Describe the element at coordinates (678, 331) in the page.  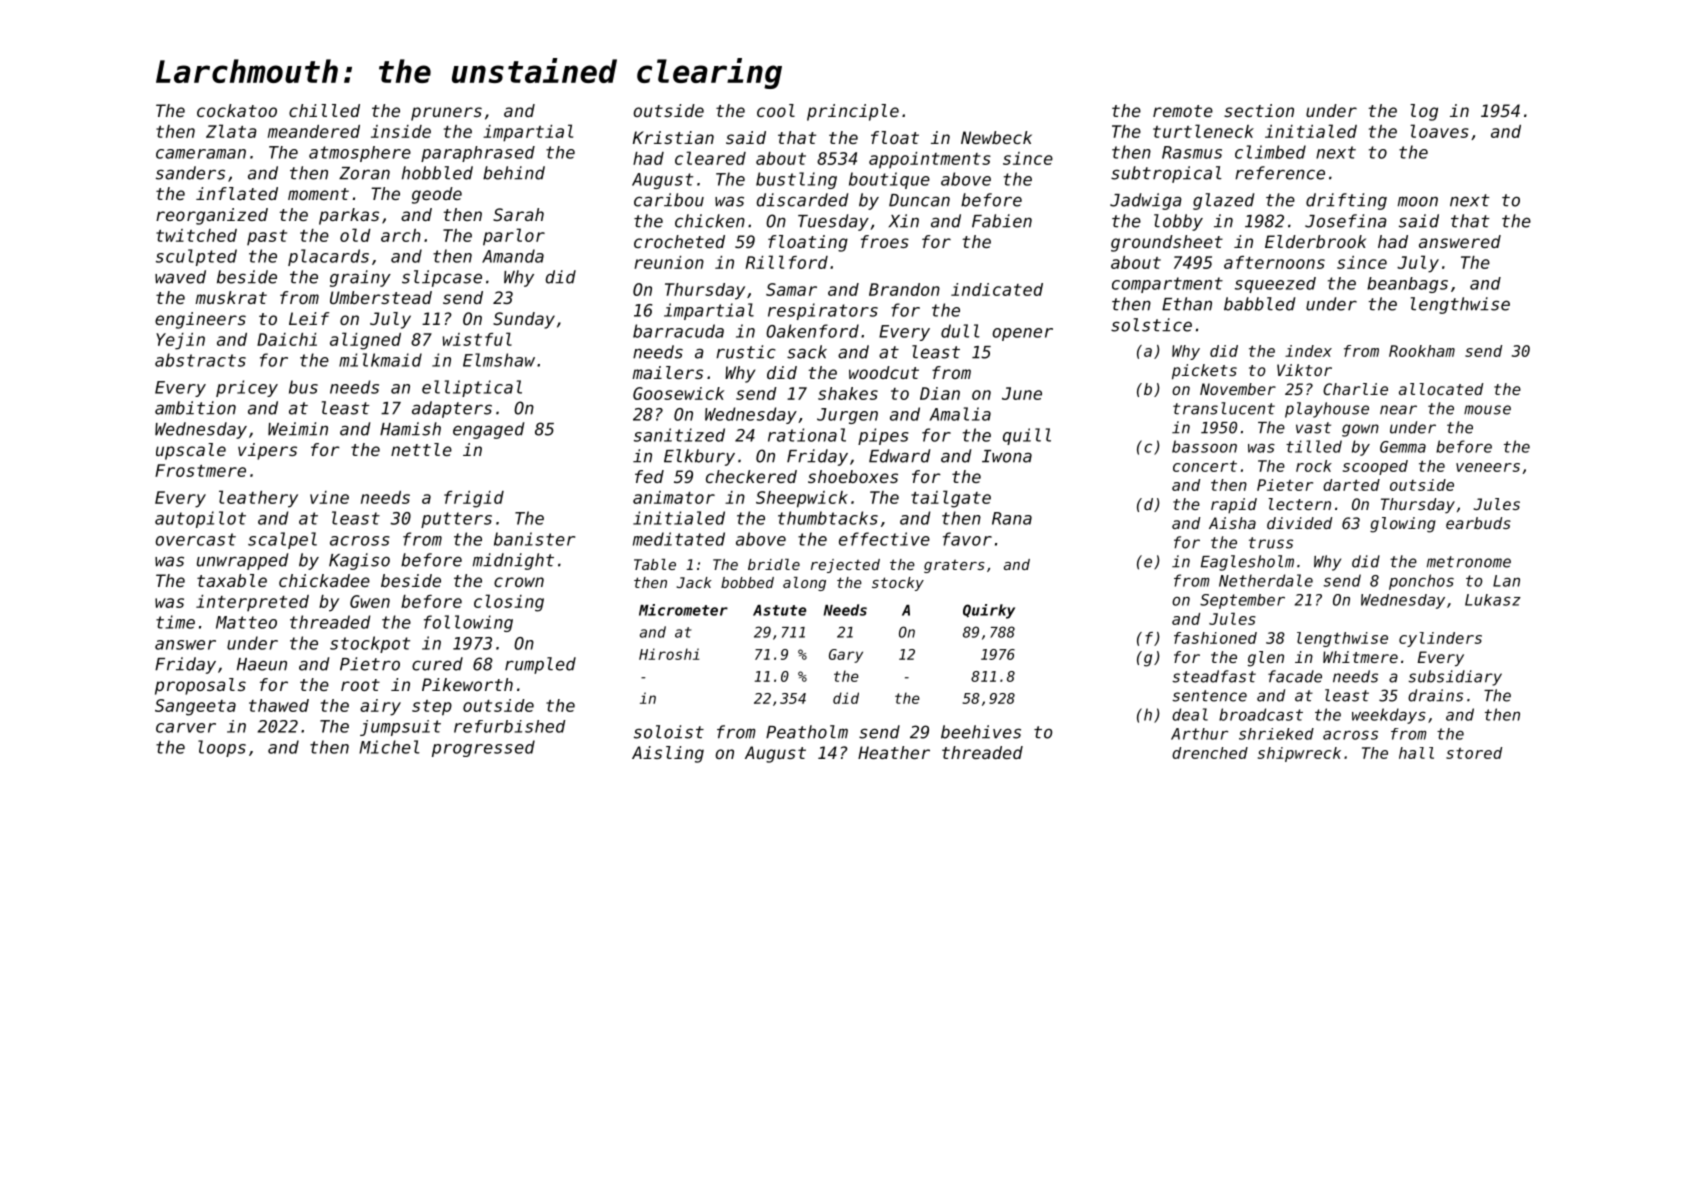
I see `barracuda` at that location.
